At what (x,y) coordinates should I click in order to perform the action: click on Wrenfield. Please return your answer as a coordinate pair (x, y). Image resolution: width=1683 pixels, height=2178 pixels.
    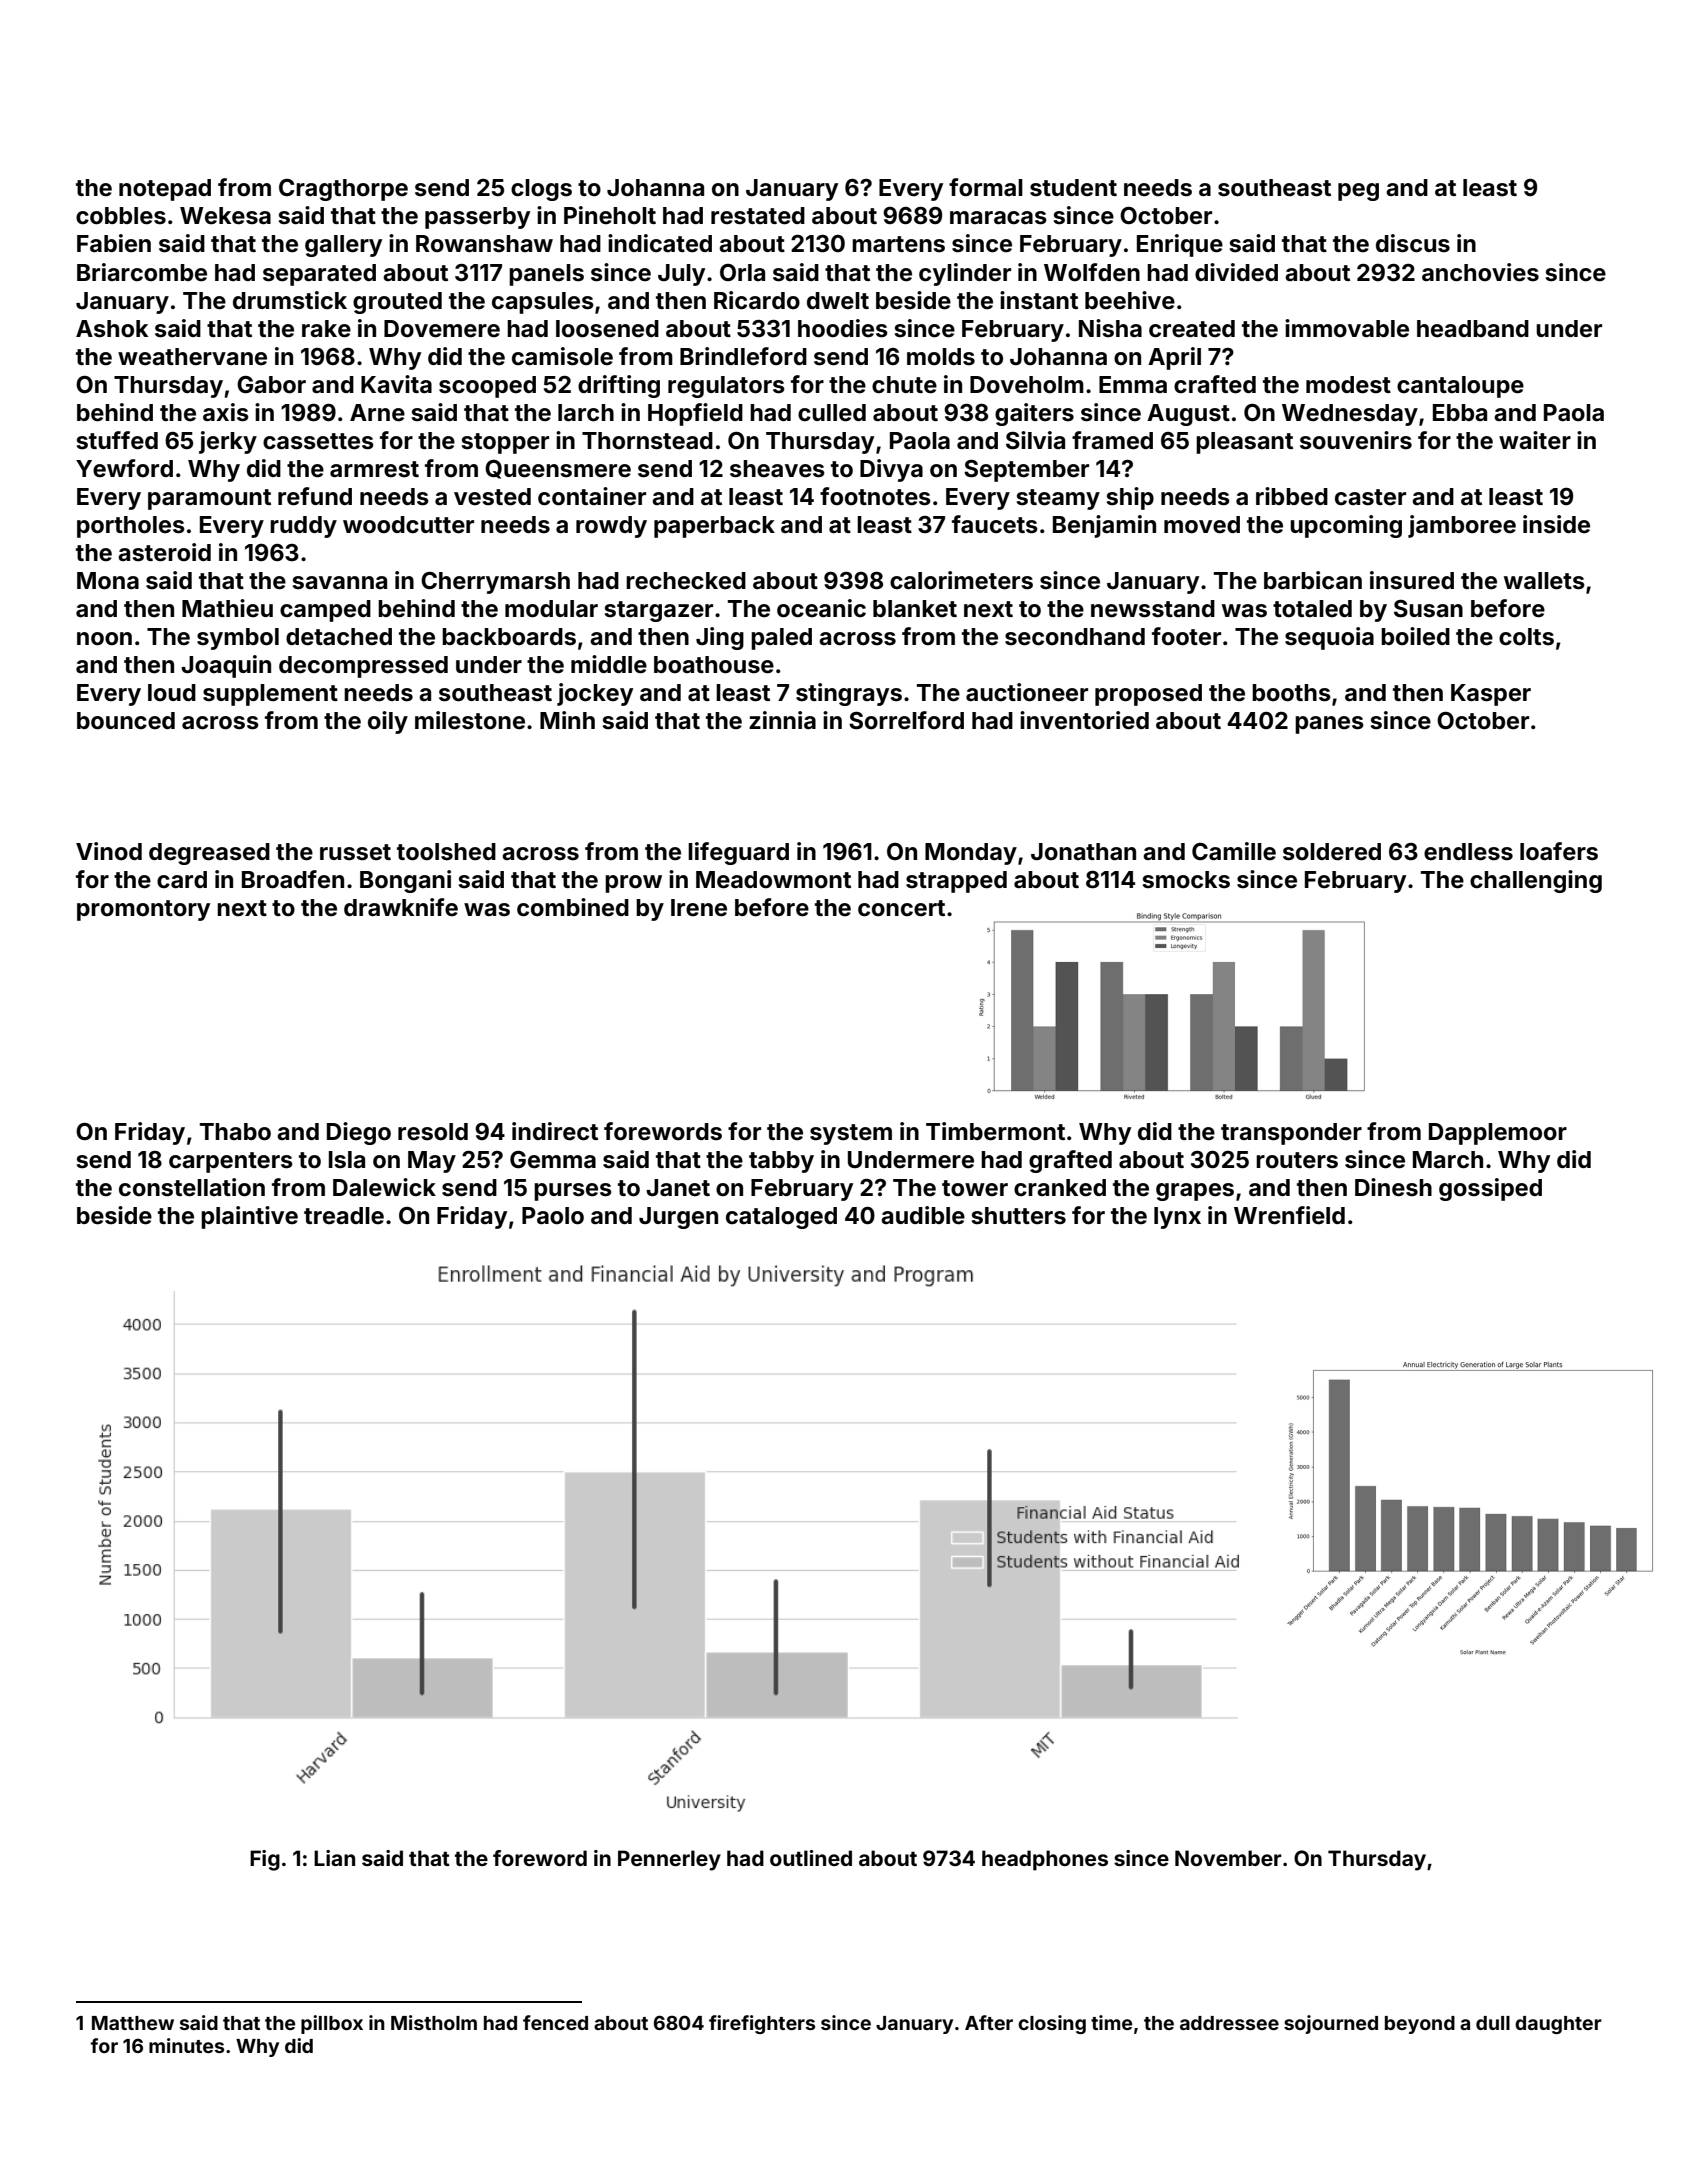
    Looking at the image, I should click on (1289, 1215).
